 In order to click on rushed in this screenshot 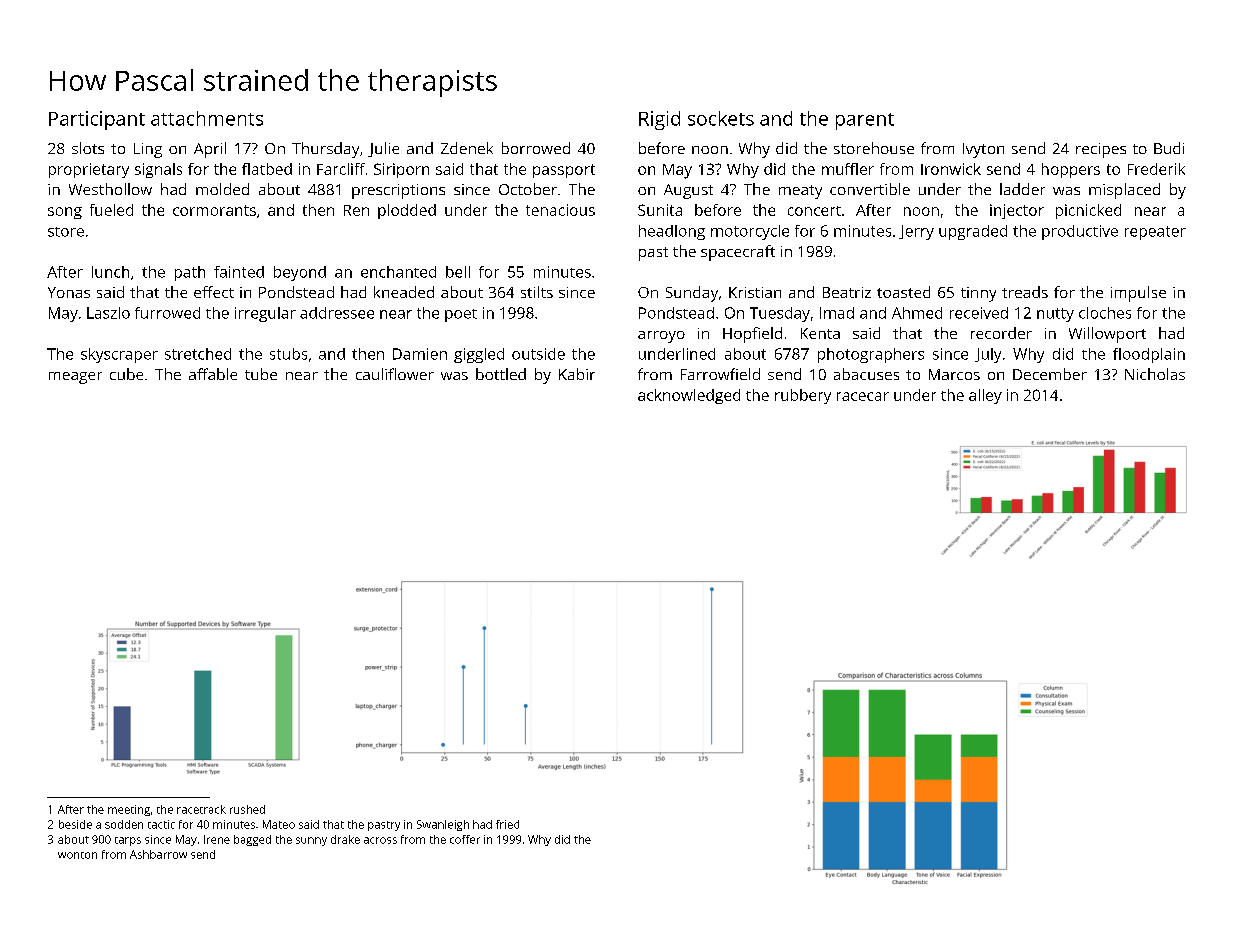, I will do `click(247, 809)`.
